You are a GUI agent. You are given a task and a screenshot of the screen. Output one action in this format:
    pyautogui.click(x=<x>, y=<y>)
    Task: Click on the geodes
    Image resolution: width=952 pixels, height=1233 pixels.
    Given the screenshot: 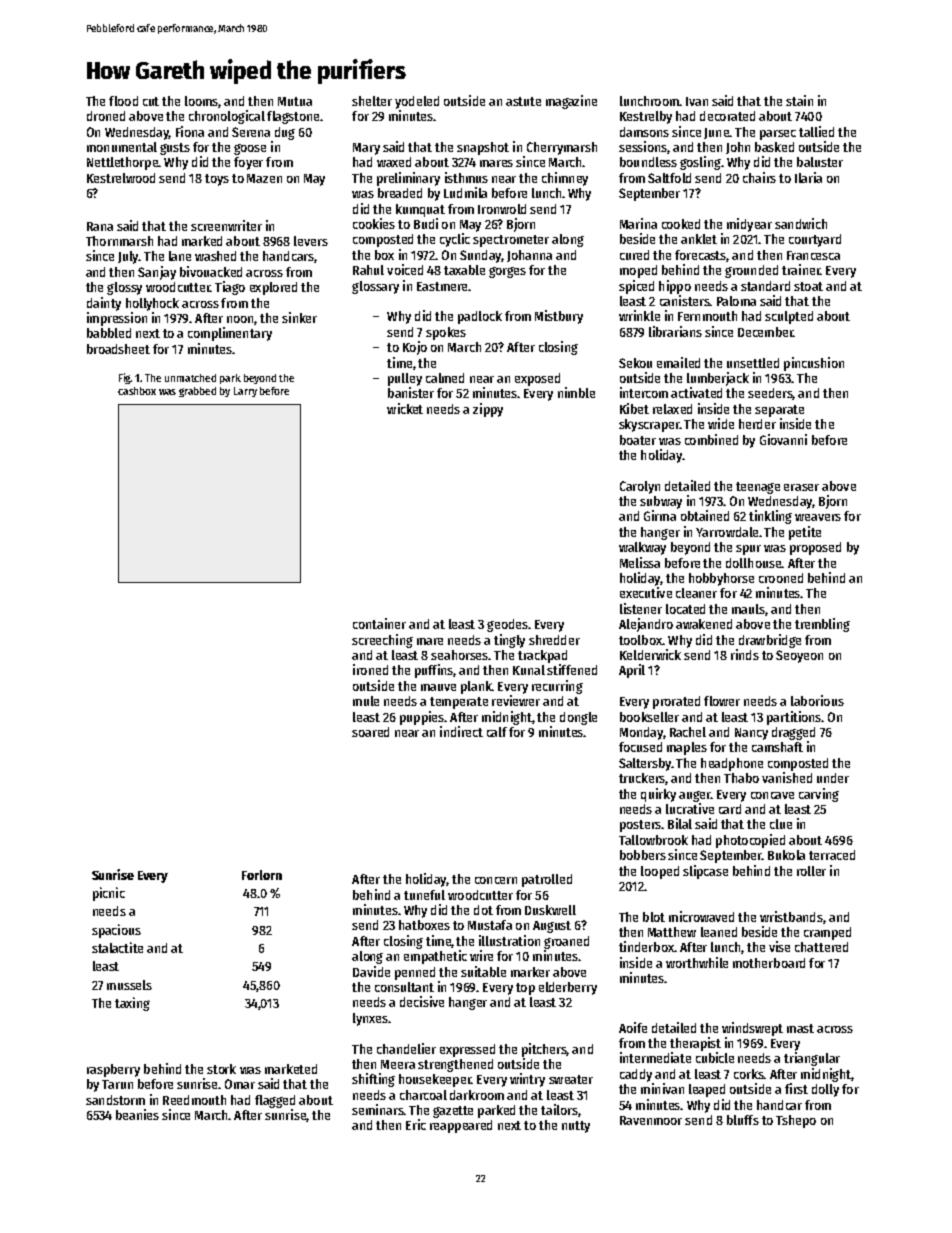 What is the action you would take?
    pyautogui.click(x=507, y=625)
